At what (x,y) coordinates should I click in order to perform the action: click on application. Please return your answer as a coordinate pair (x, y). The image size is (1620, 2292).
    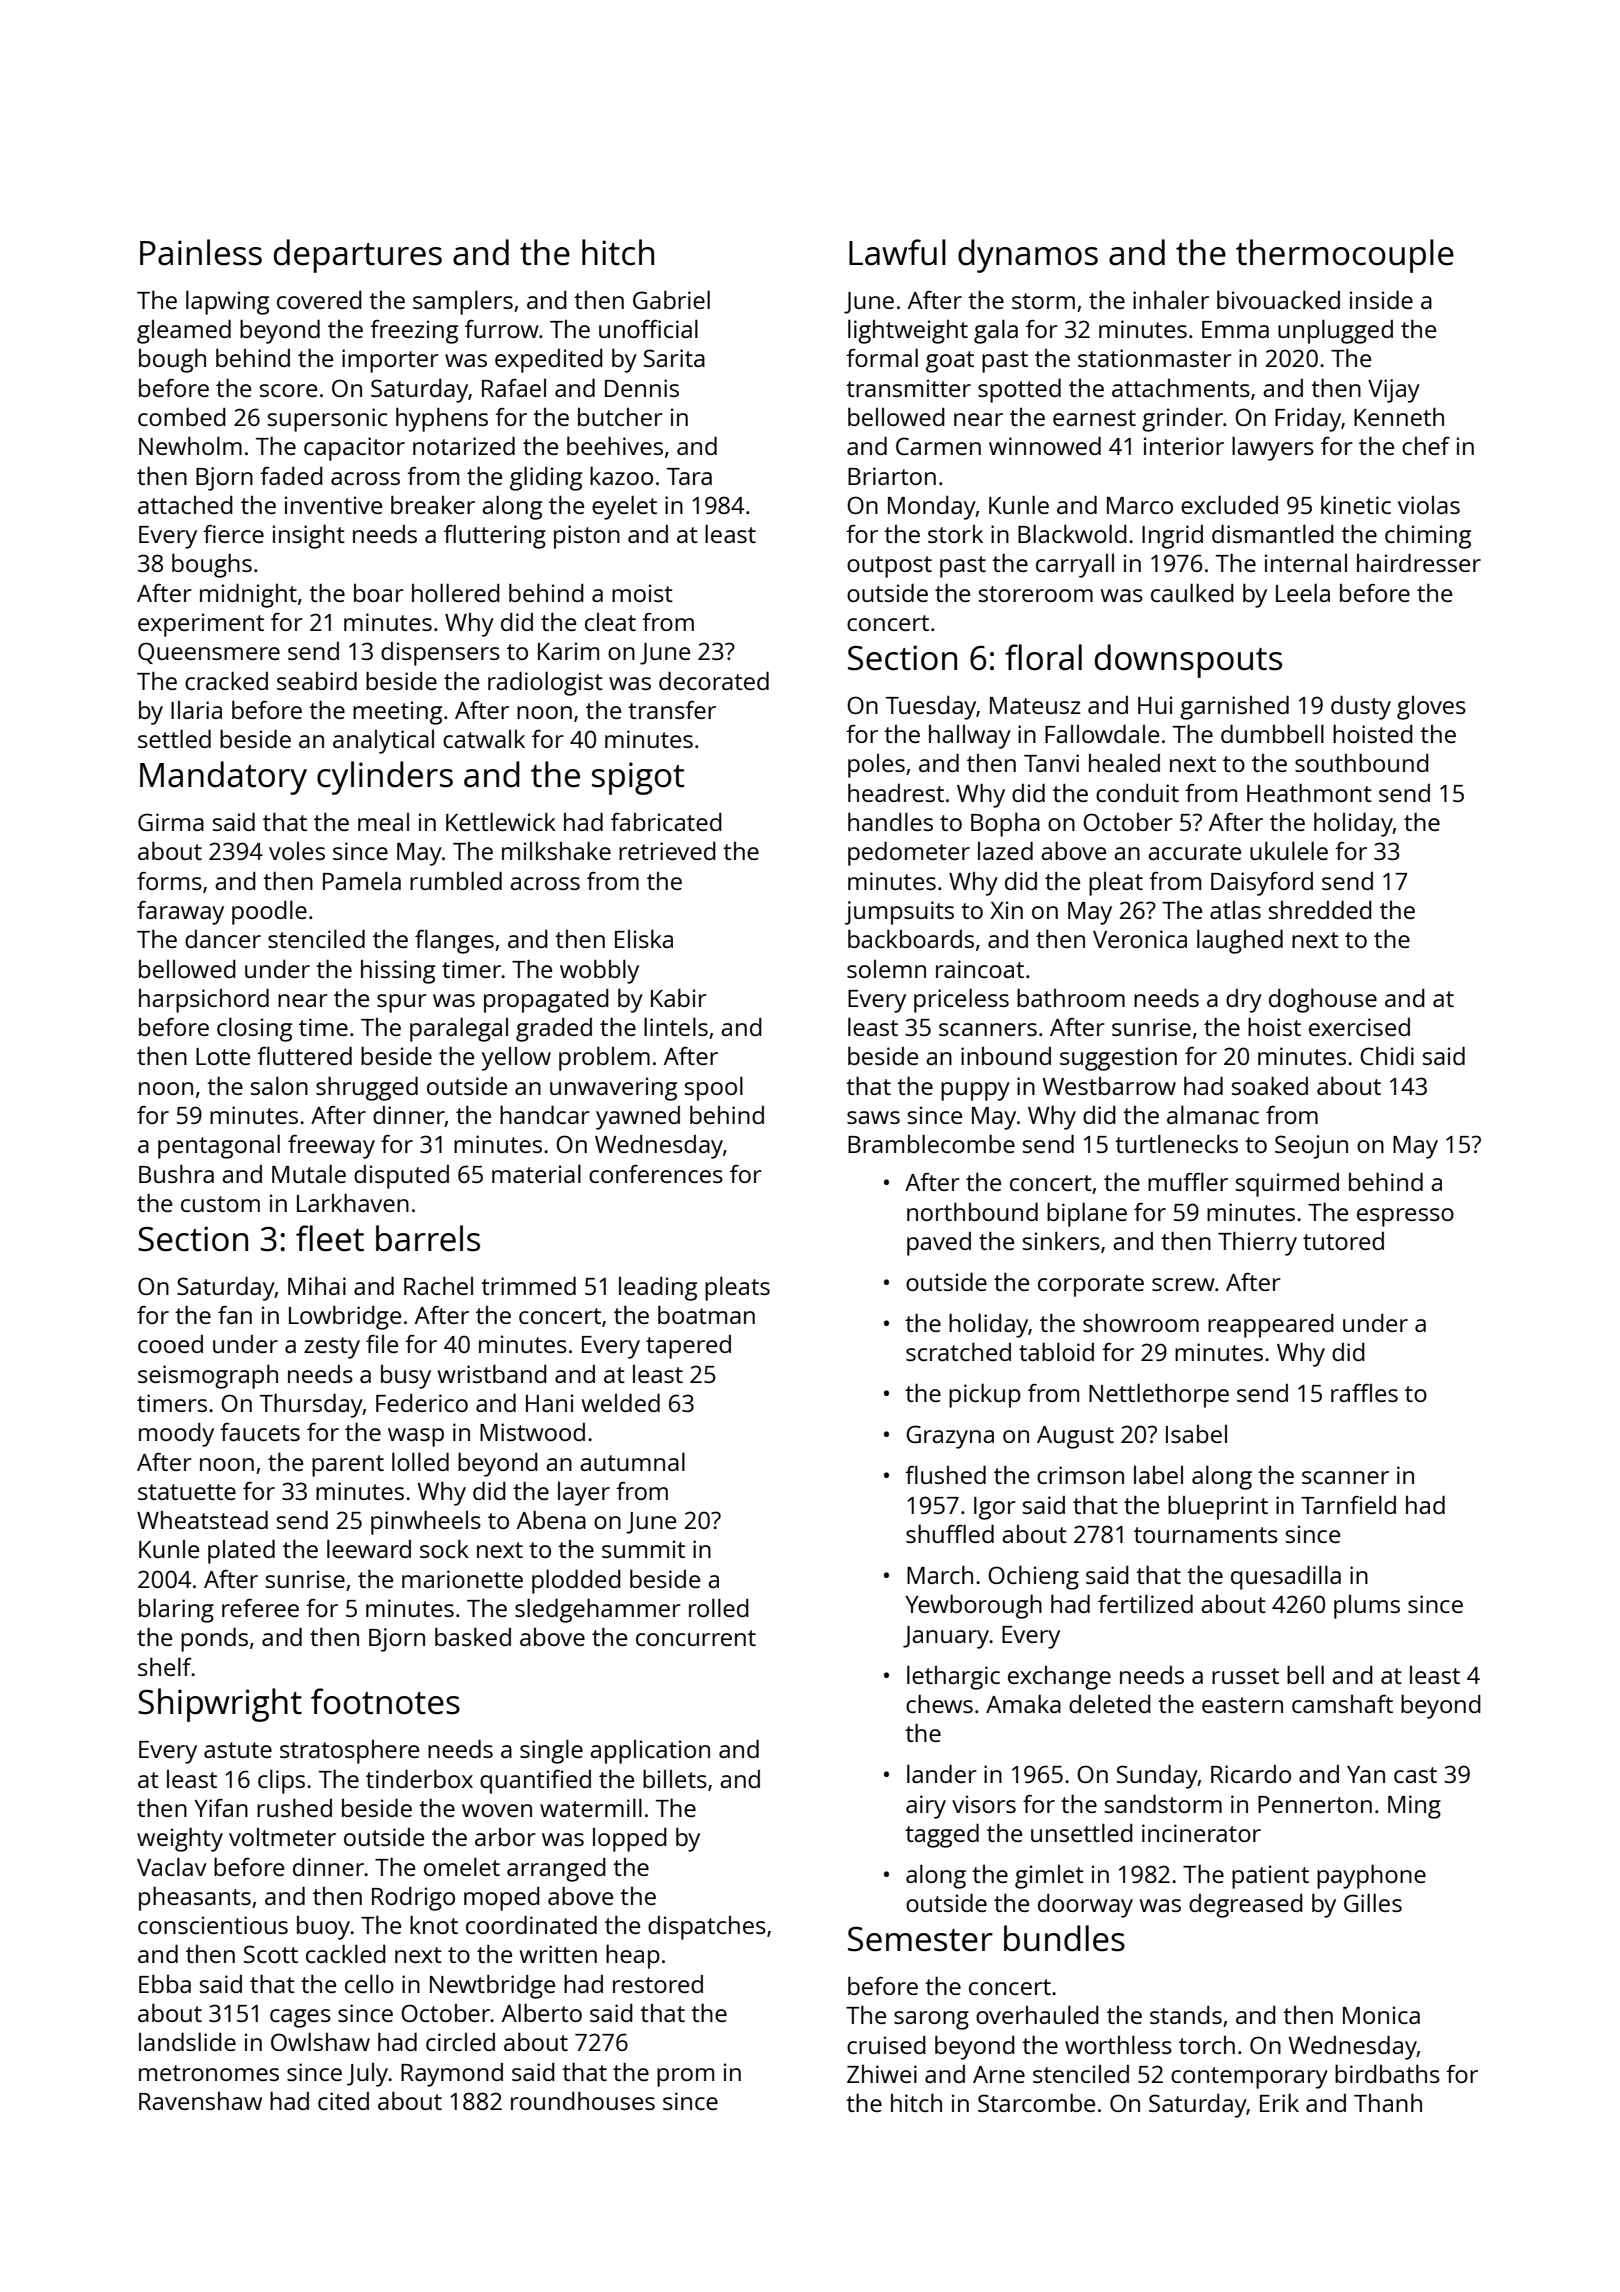
    Looking at the image, I should click on (650, 1752).
